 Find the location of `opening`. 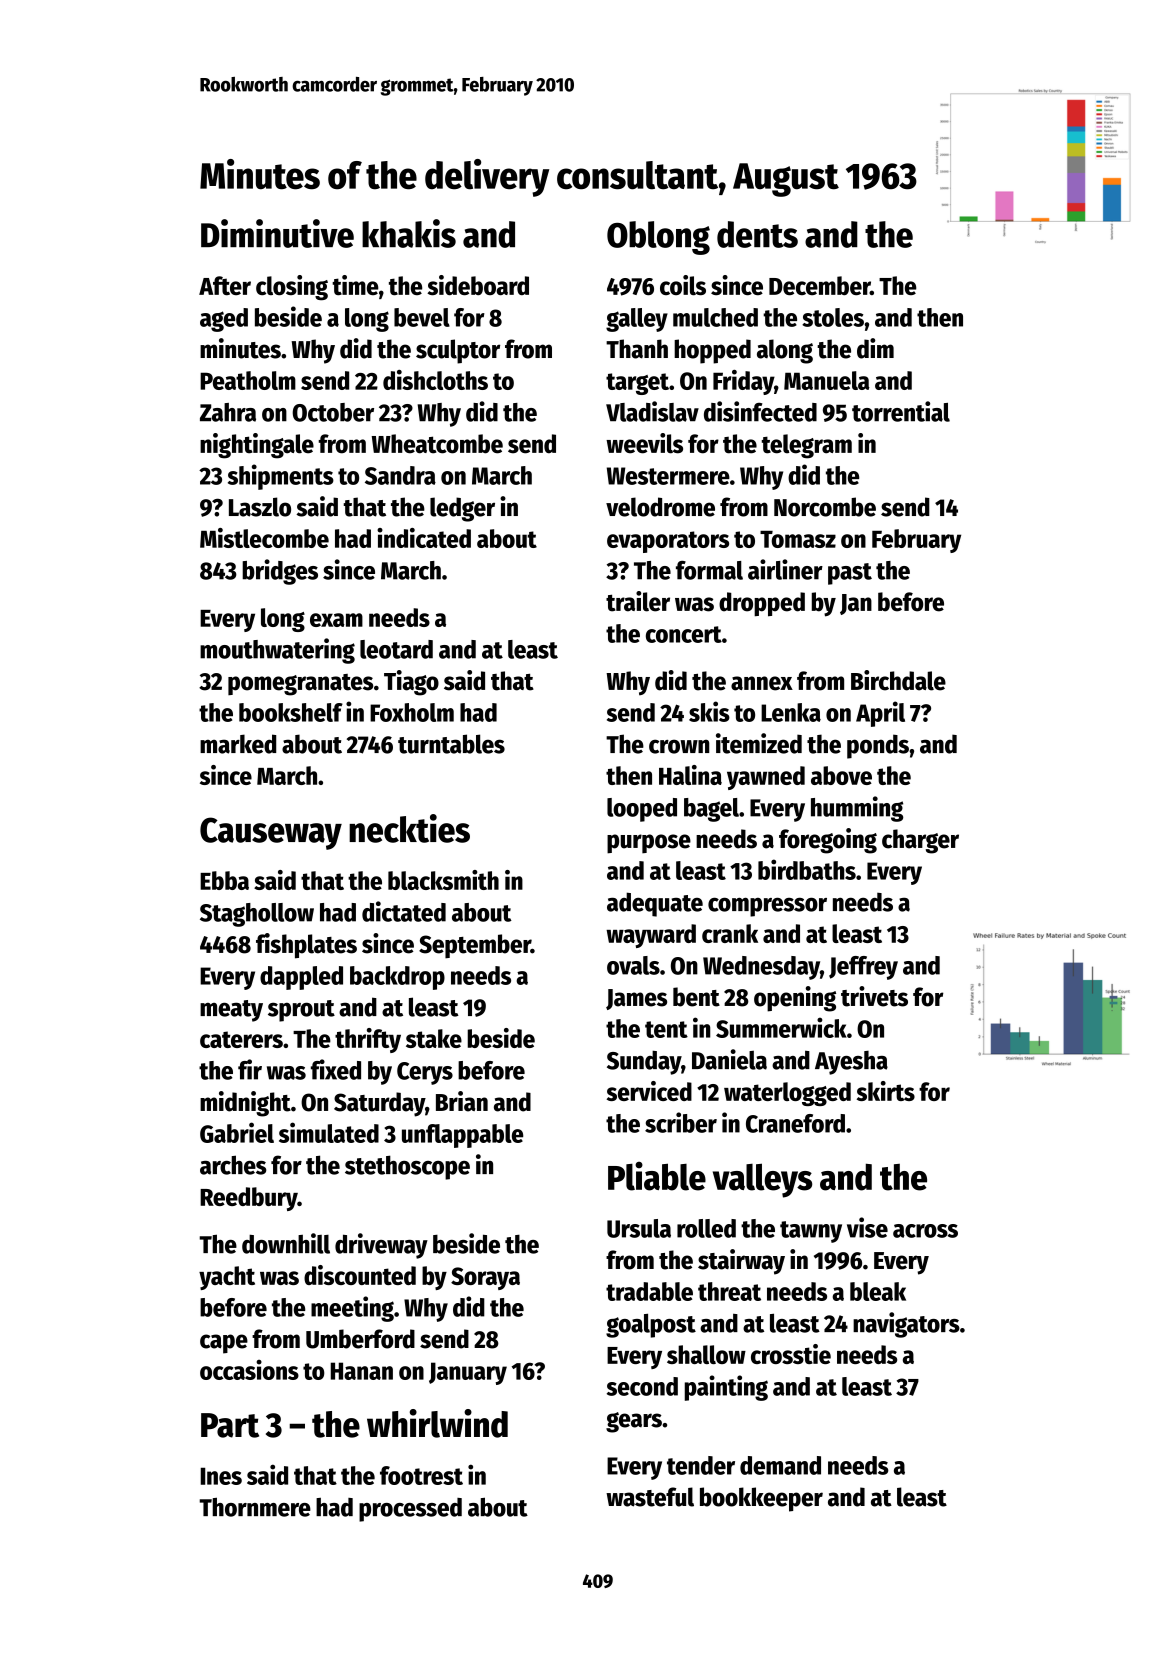

opening is located at coordinates (795, 999).
